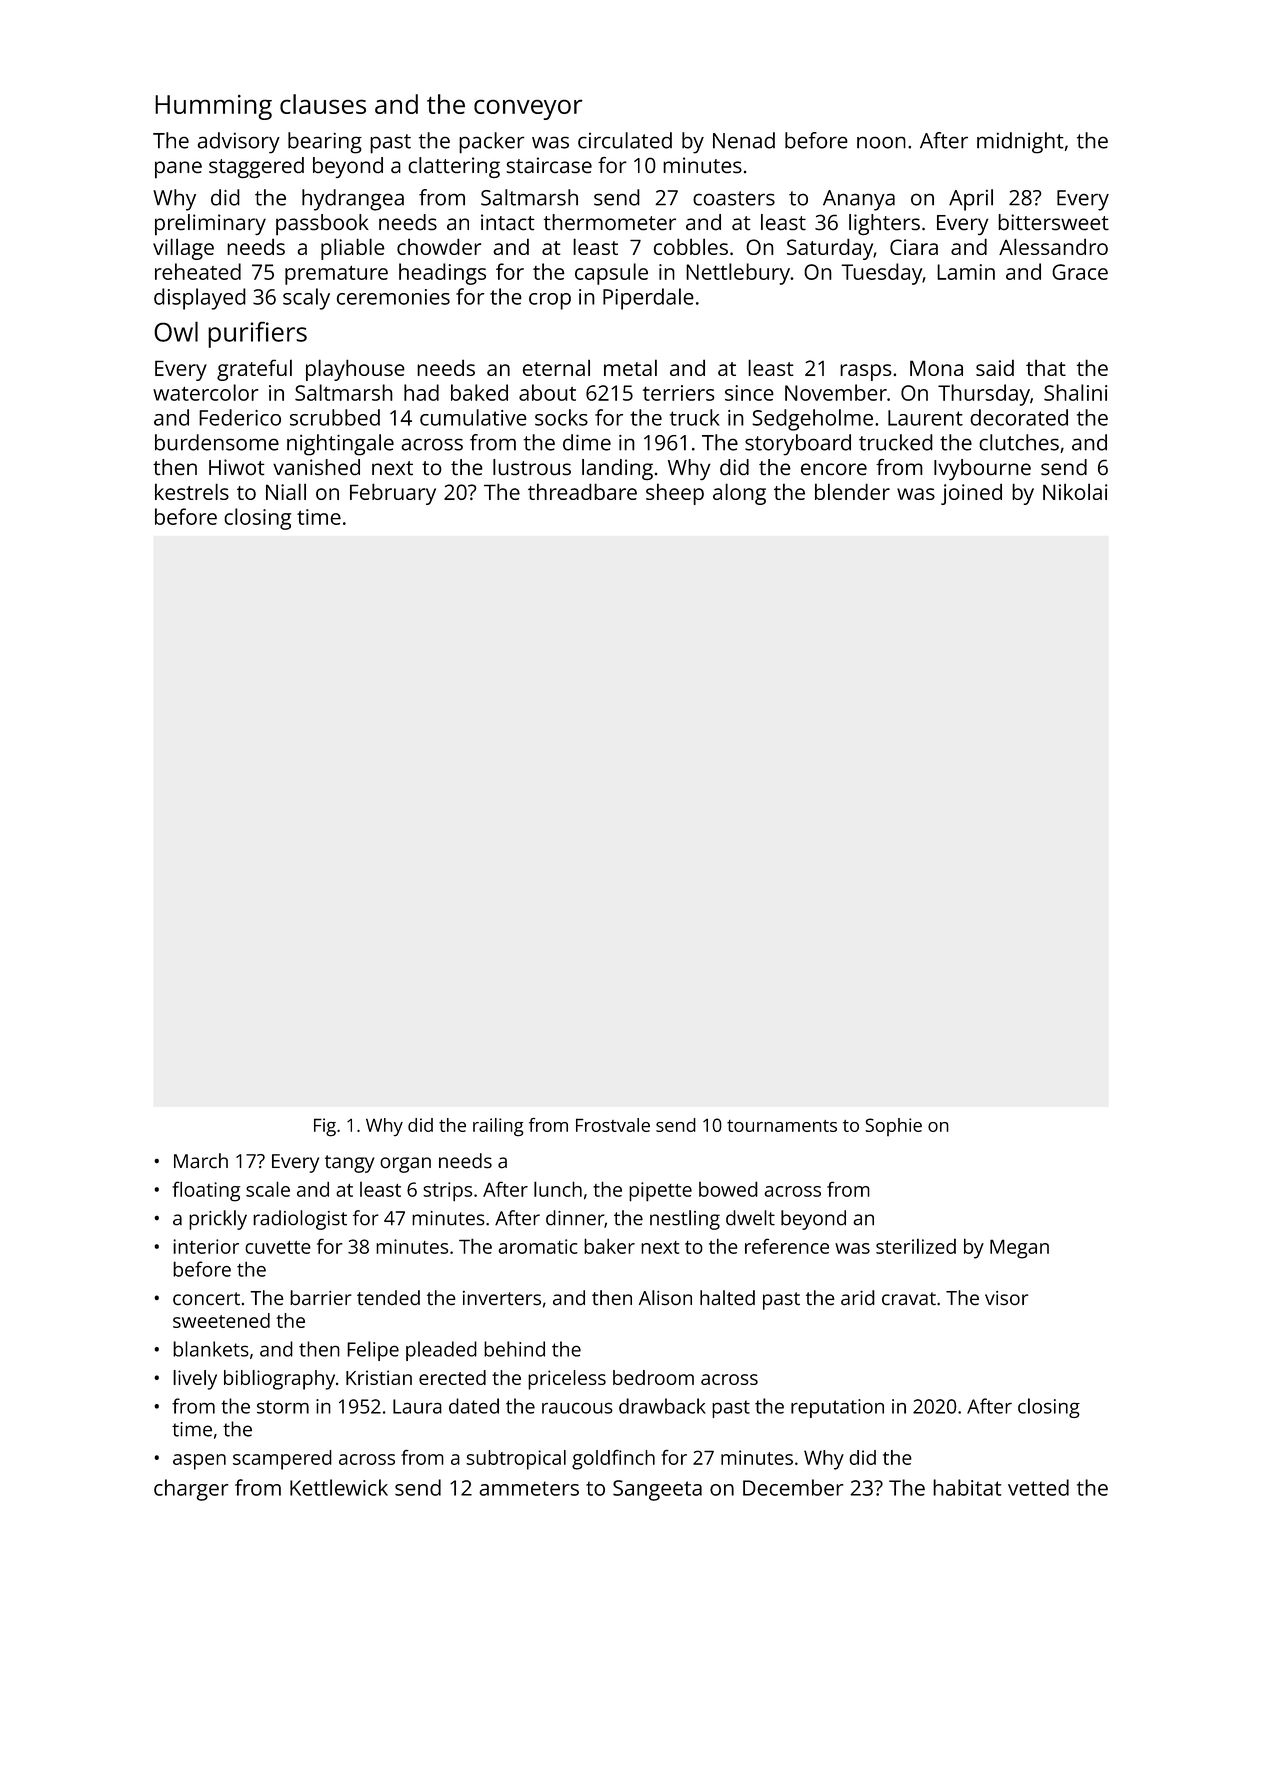  Describe the element at coordinates (325, 1127) in the screenshot. I see `Fig` at that location.
